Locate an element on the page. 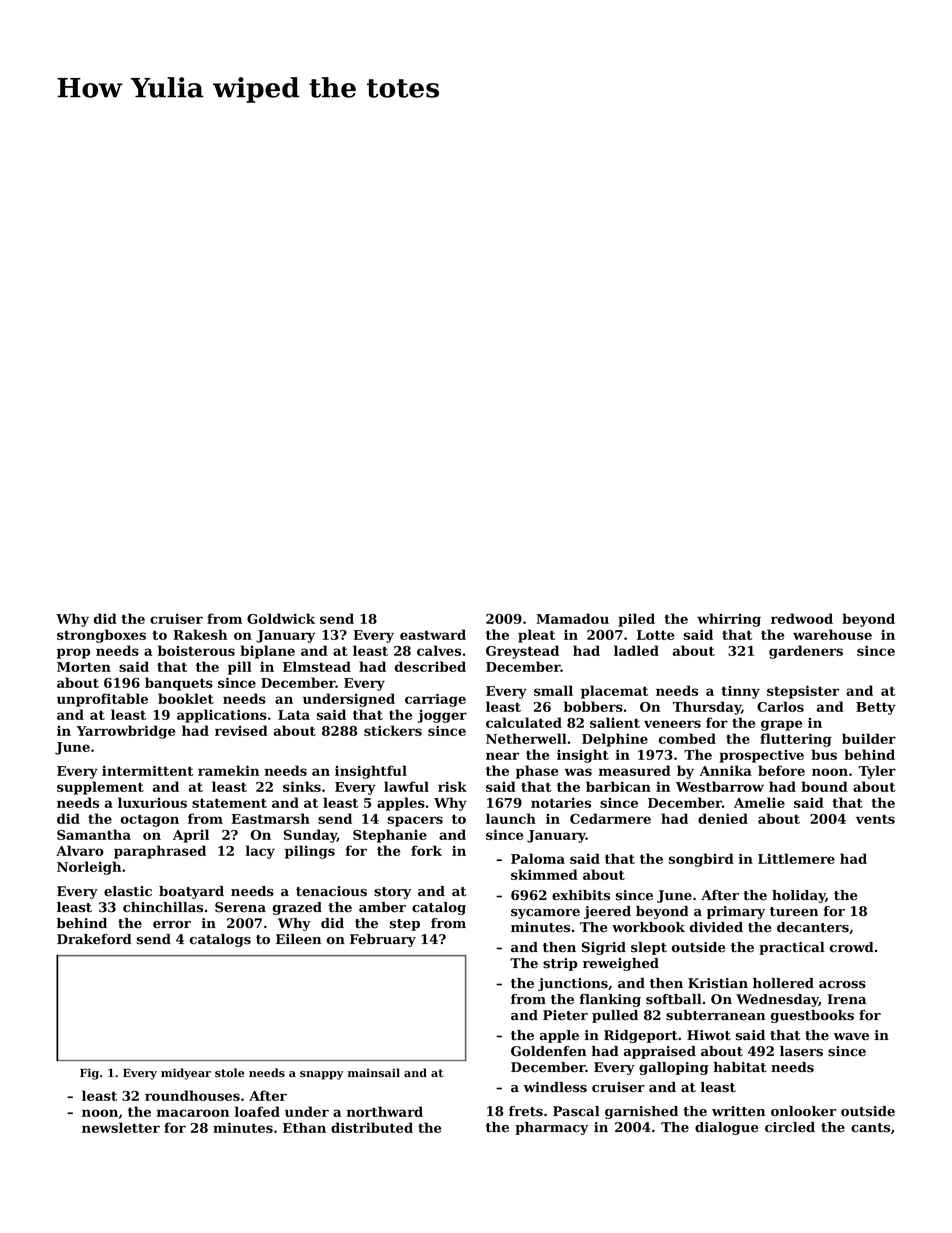 The height and width of the image is (1233, 952). exhibits is located at coordinates (581, 895).
